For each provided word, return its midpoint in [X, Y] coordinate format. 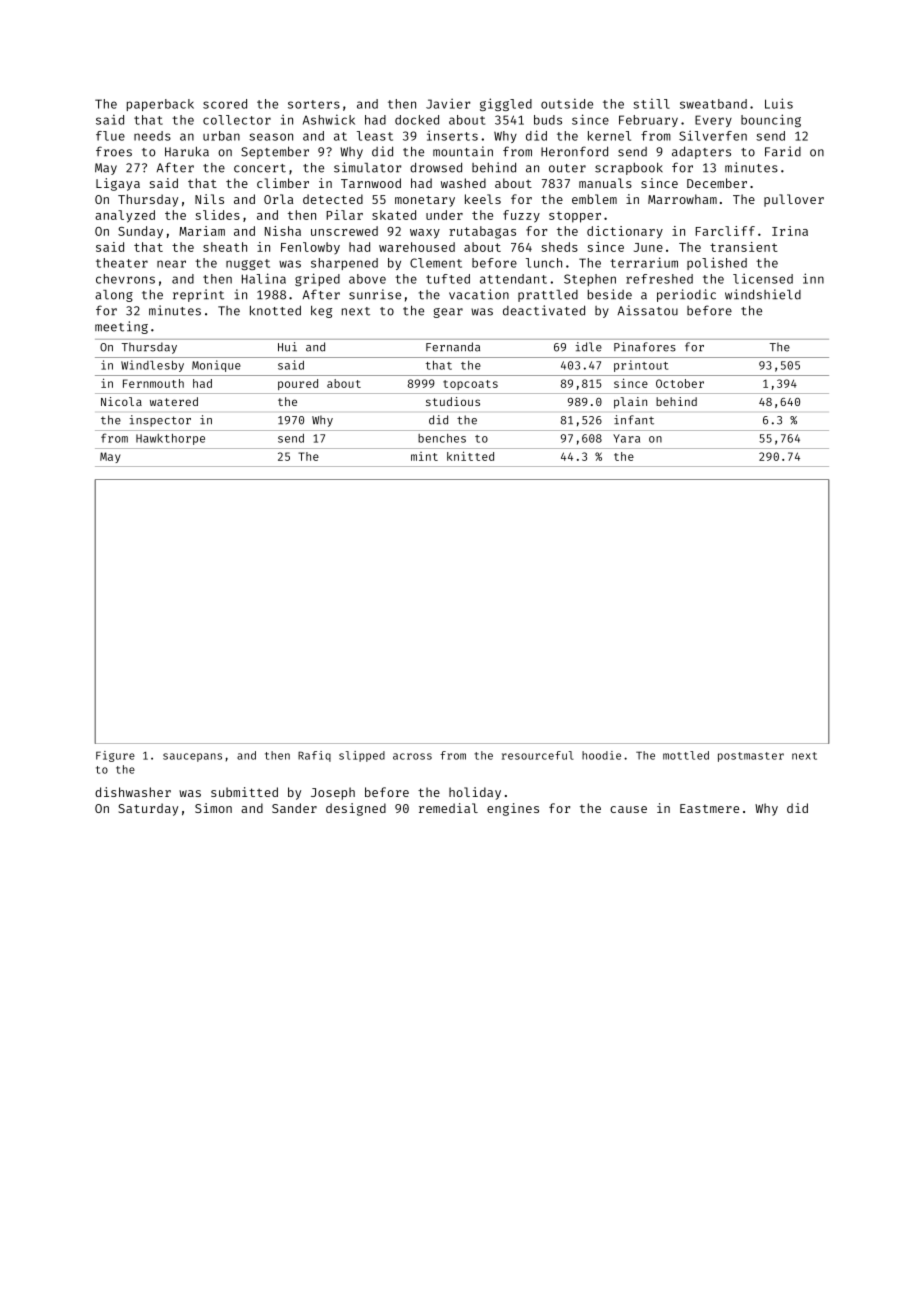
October [680, 383]
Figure [115, 756]
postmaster [751, 757]
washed [463, 183]
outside [567, 103]
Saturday [148, 809]
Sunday [140, 232]
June [648, 247]
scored [225, 104]
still [651, 103]
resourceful [538, 755]
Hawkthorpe [170, 439]
